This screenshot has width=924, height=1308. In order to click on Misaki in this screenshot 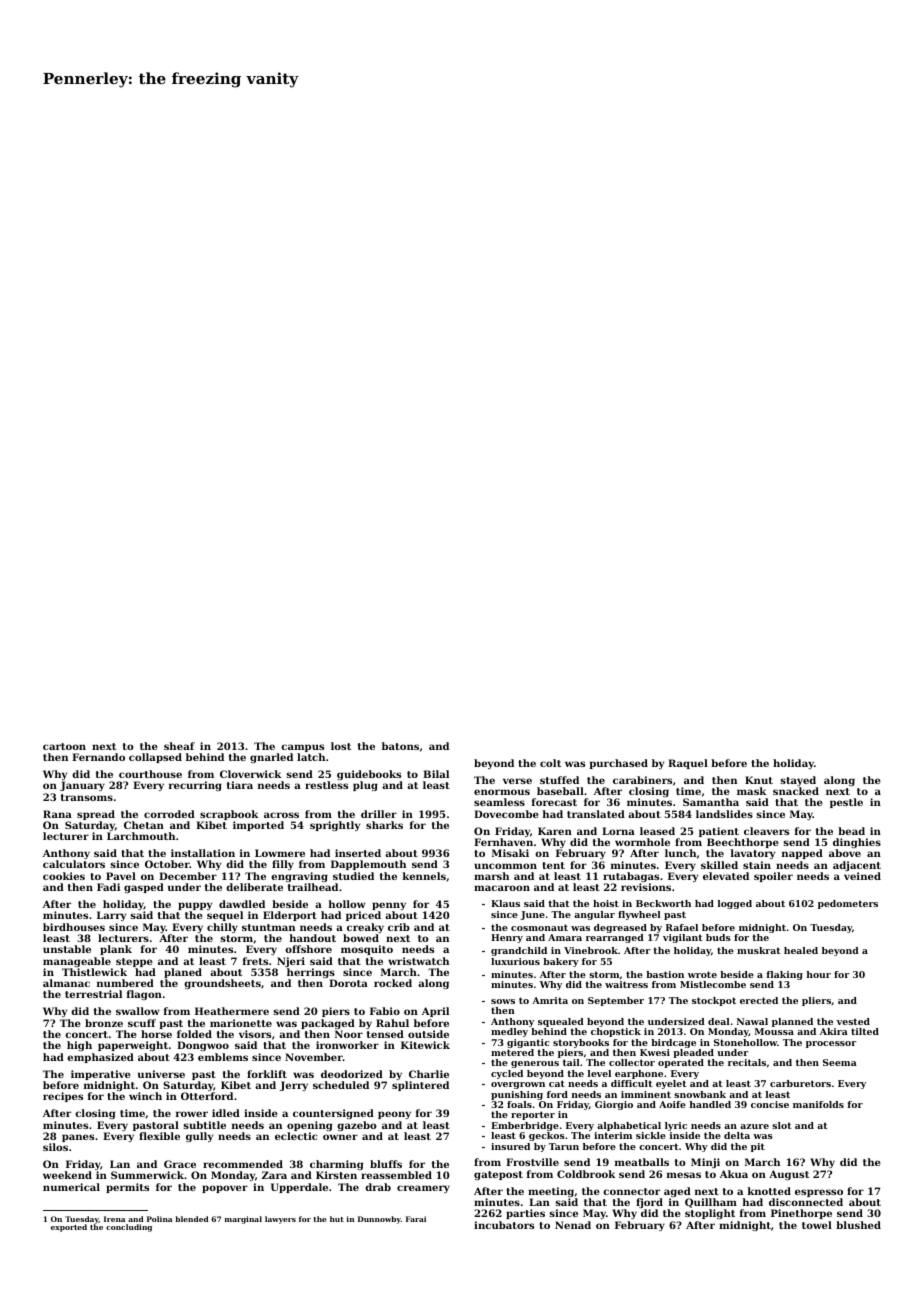, I will do `click(510, 853)`.
